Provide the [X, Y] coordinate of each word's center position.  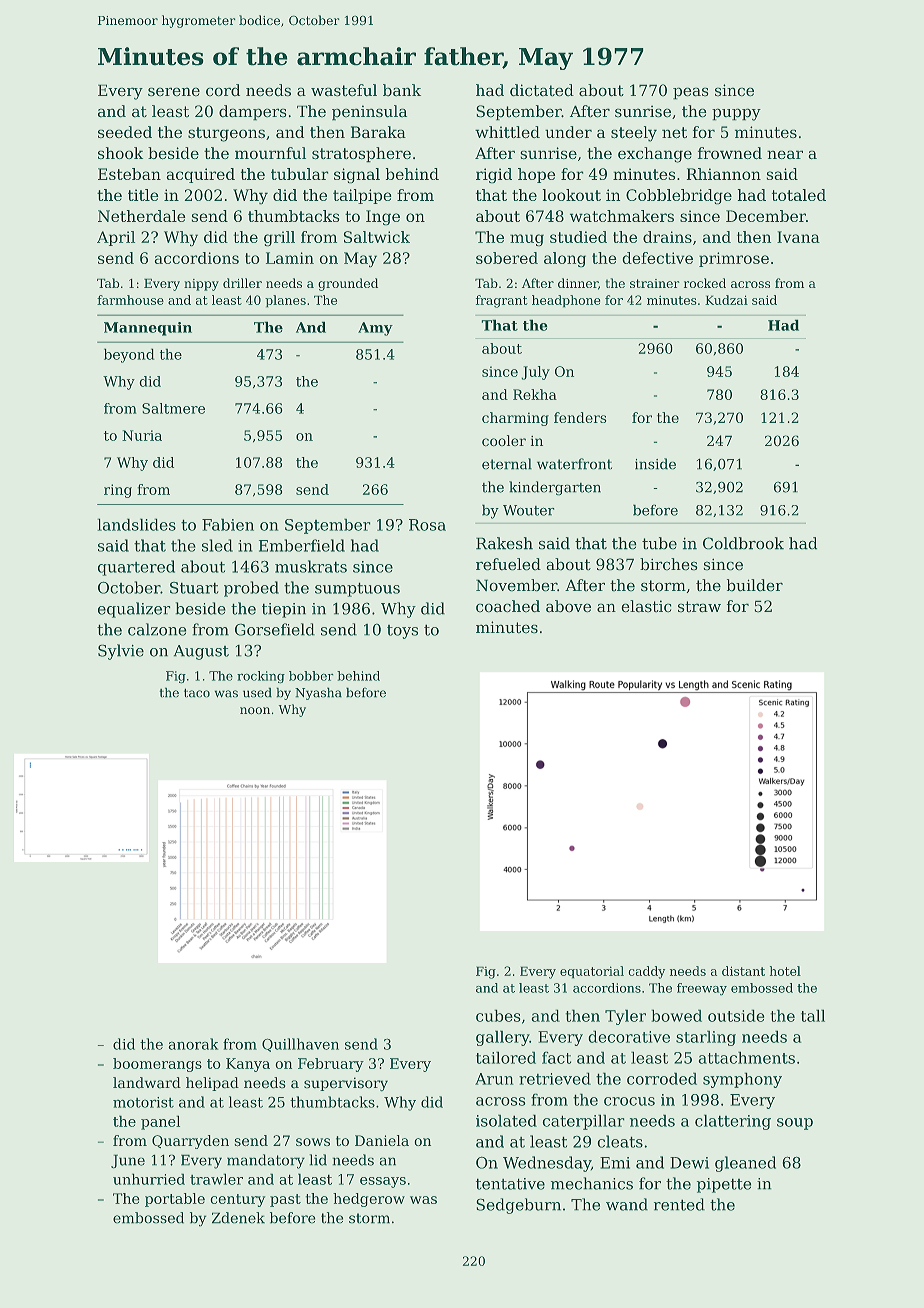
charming [515, 419]
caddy [647, 972]
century [238, 1200]
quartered [136, 568]
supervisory [346, 1084]
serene [174, 92]
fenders [580, 417]
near [785, 155]
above [568, 606]
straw [699, 606]
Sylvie [121, 652]
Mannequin [148, 329]
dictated [542, 90]
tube [659, 543]
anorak [193, 1044]
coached [508, 606]
